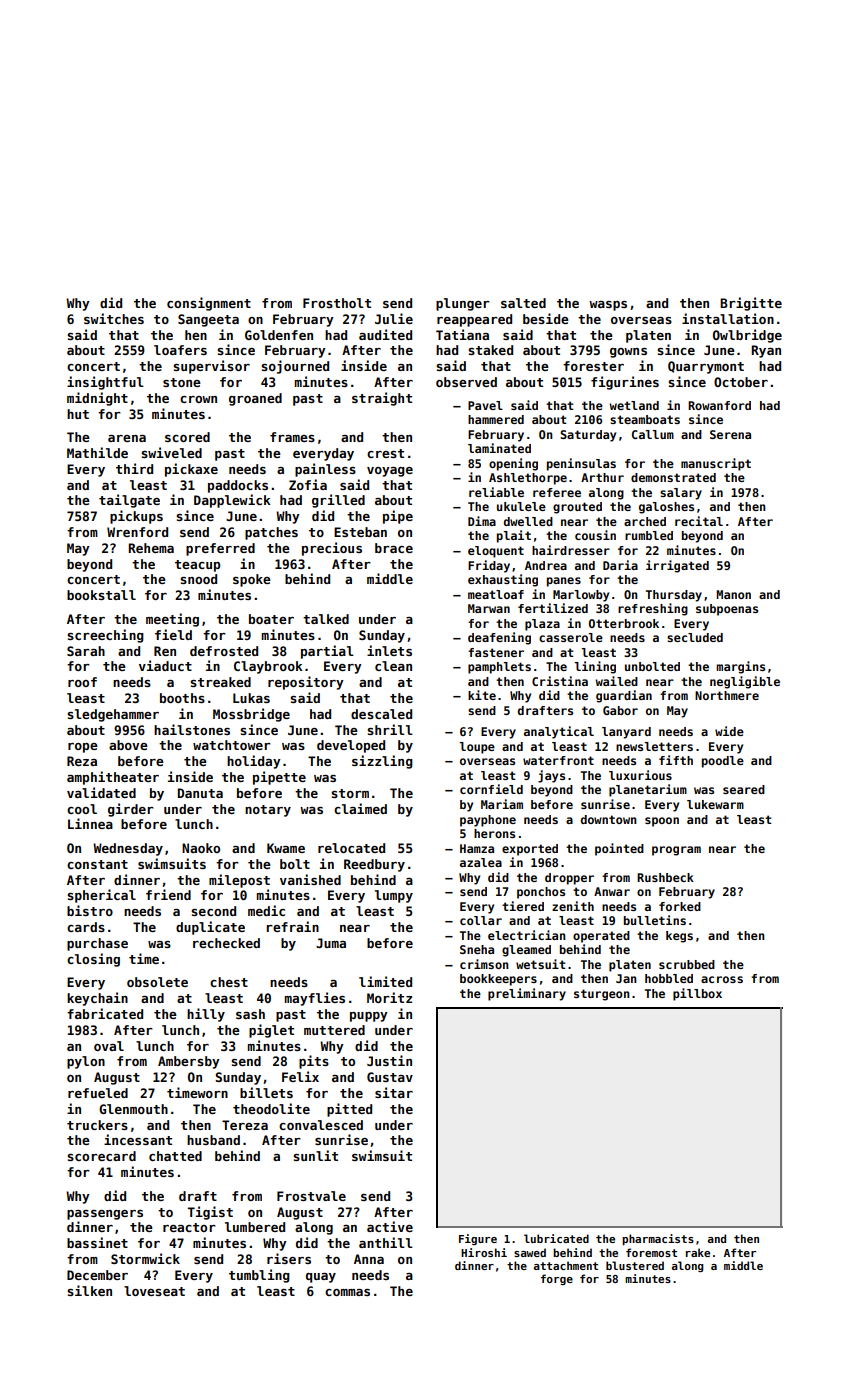 The width and height of the screenshot is (849, 1400). I want to click on switches, so click(114, 318).
